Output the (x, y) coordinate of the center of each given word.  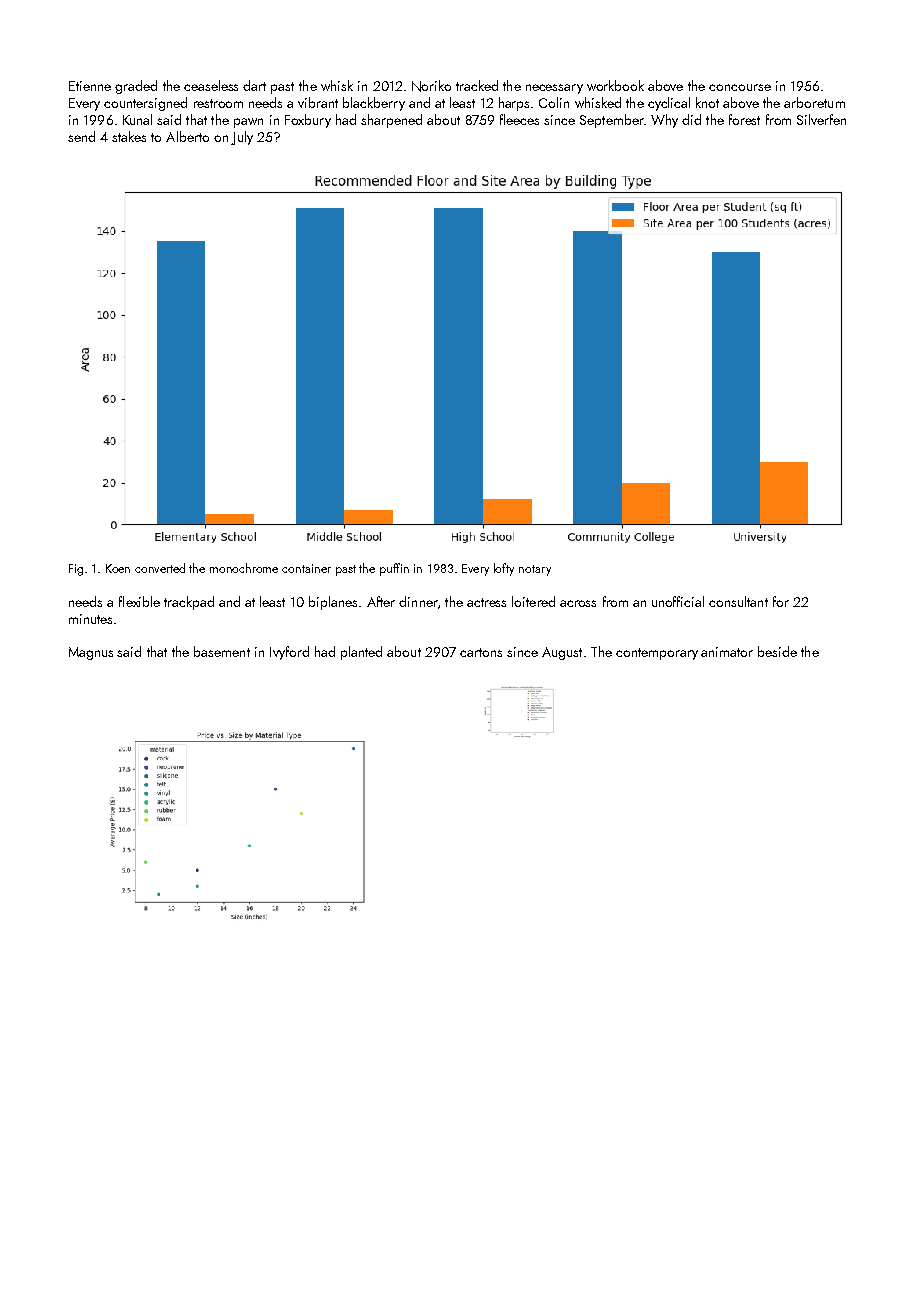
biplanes (333, 603)
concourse (740, 87)
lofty (504, 569)
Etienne (90, 86)
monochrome (244, 568)
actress (486, 602)
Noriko (431, 86)
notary (535, 570)
